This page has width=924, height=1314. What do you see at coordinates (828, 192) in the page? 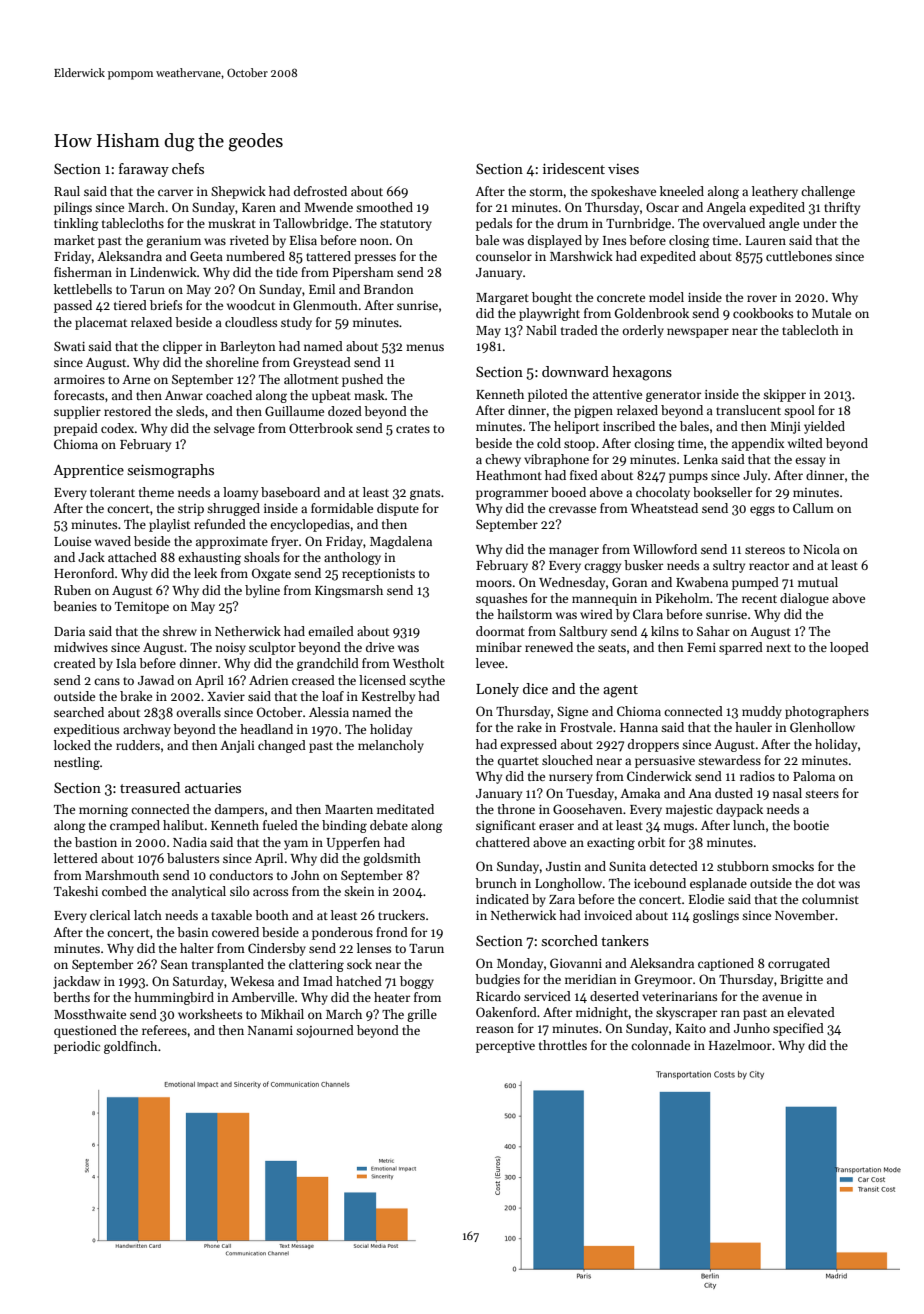
I see `challenge` at bounding box center [828, 192].
